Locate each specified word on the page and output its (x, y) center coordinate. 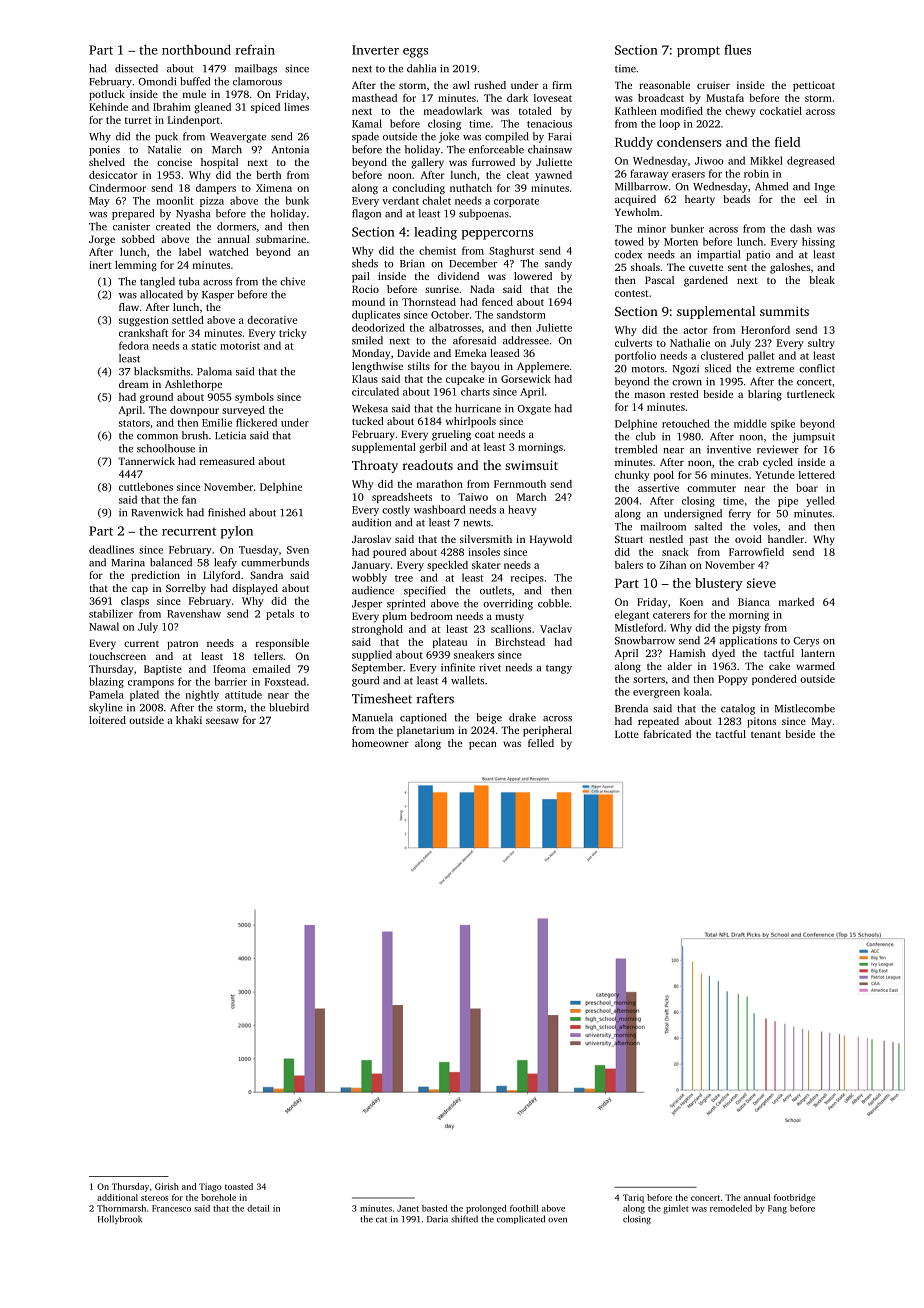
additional (117, 1197)
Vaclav (556, 629)
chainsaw (550, 149)
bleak (822, 280)
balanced (171, 562)
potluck (107, 95)
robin (756, 173)
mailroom (663, 526)
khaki (189, 720)
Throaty (375, 466)
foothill (524, 1208)
